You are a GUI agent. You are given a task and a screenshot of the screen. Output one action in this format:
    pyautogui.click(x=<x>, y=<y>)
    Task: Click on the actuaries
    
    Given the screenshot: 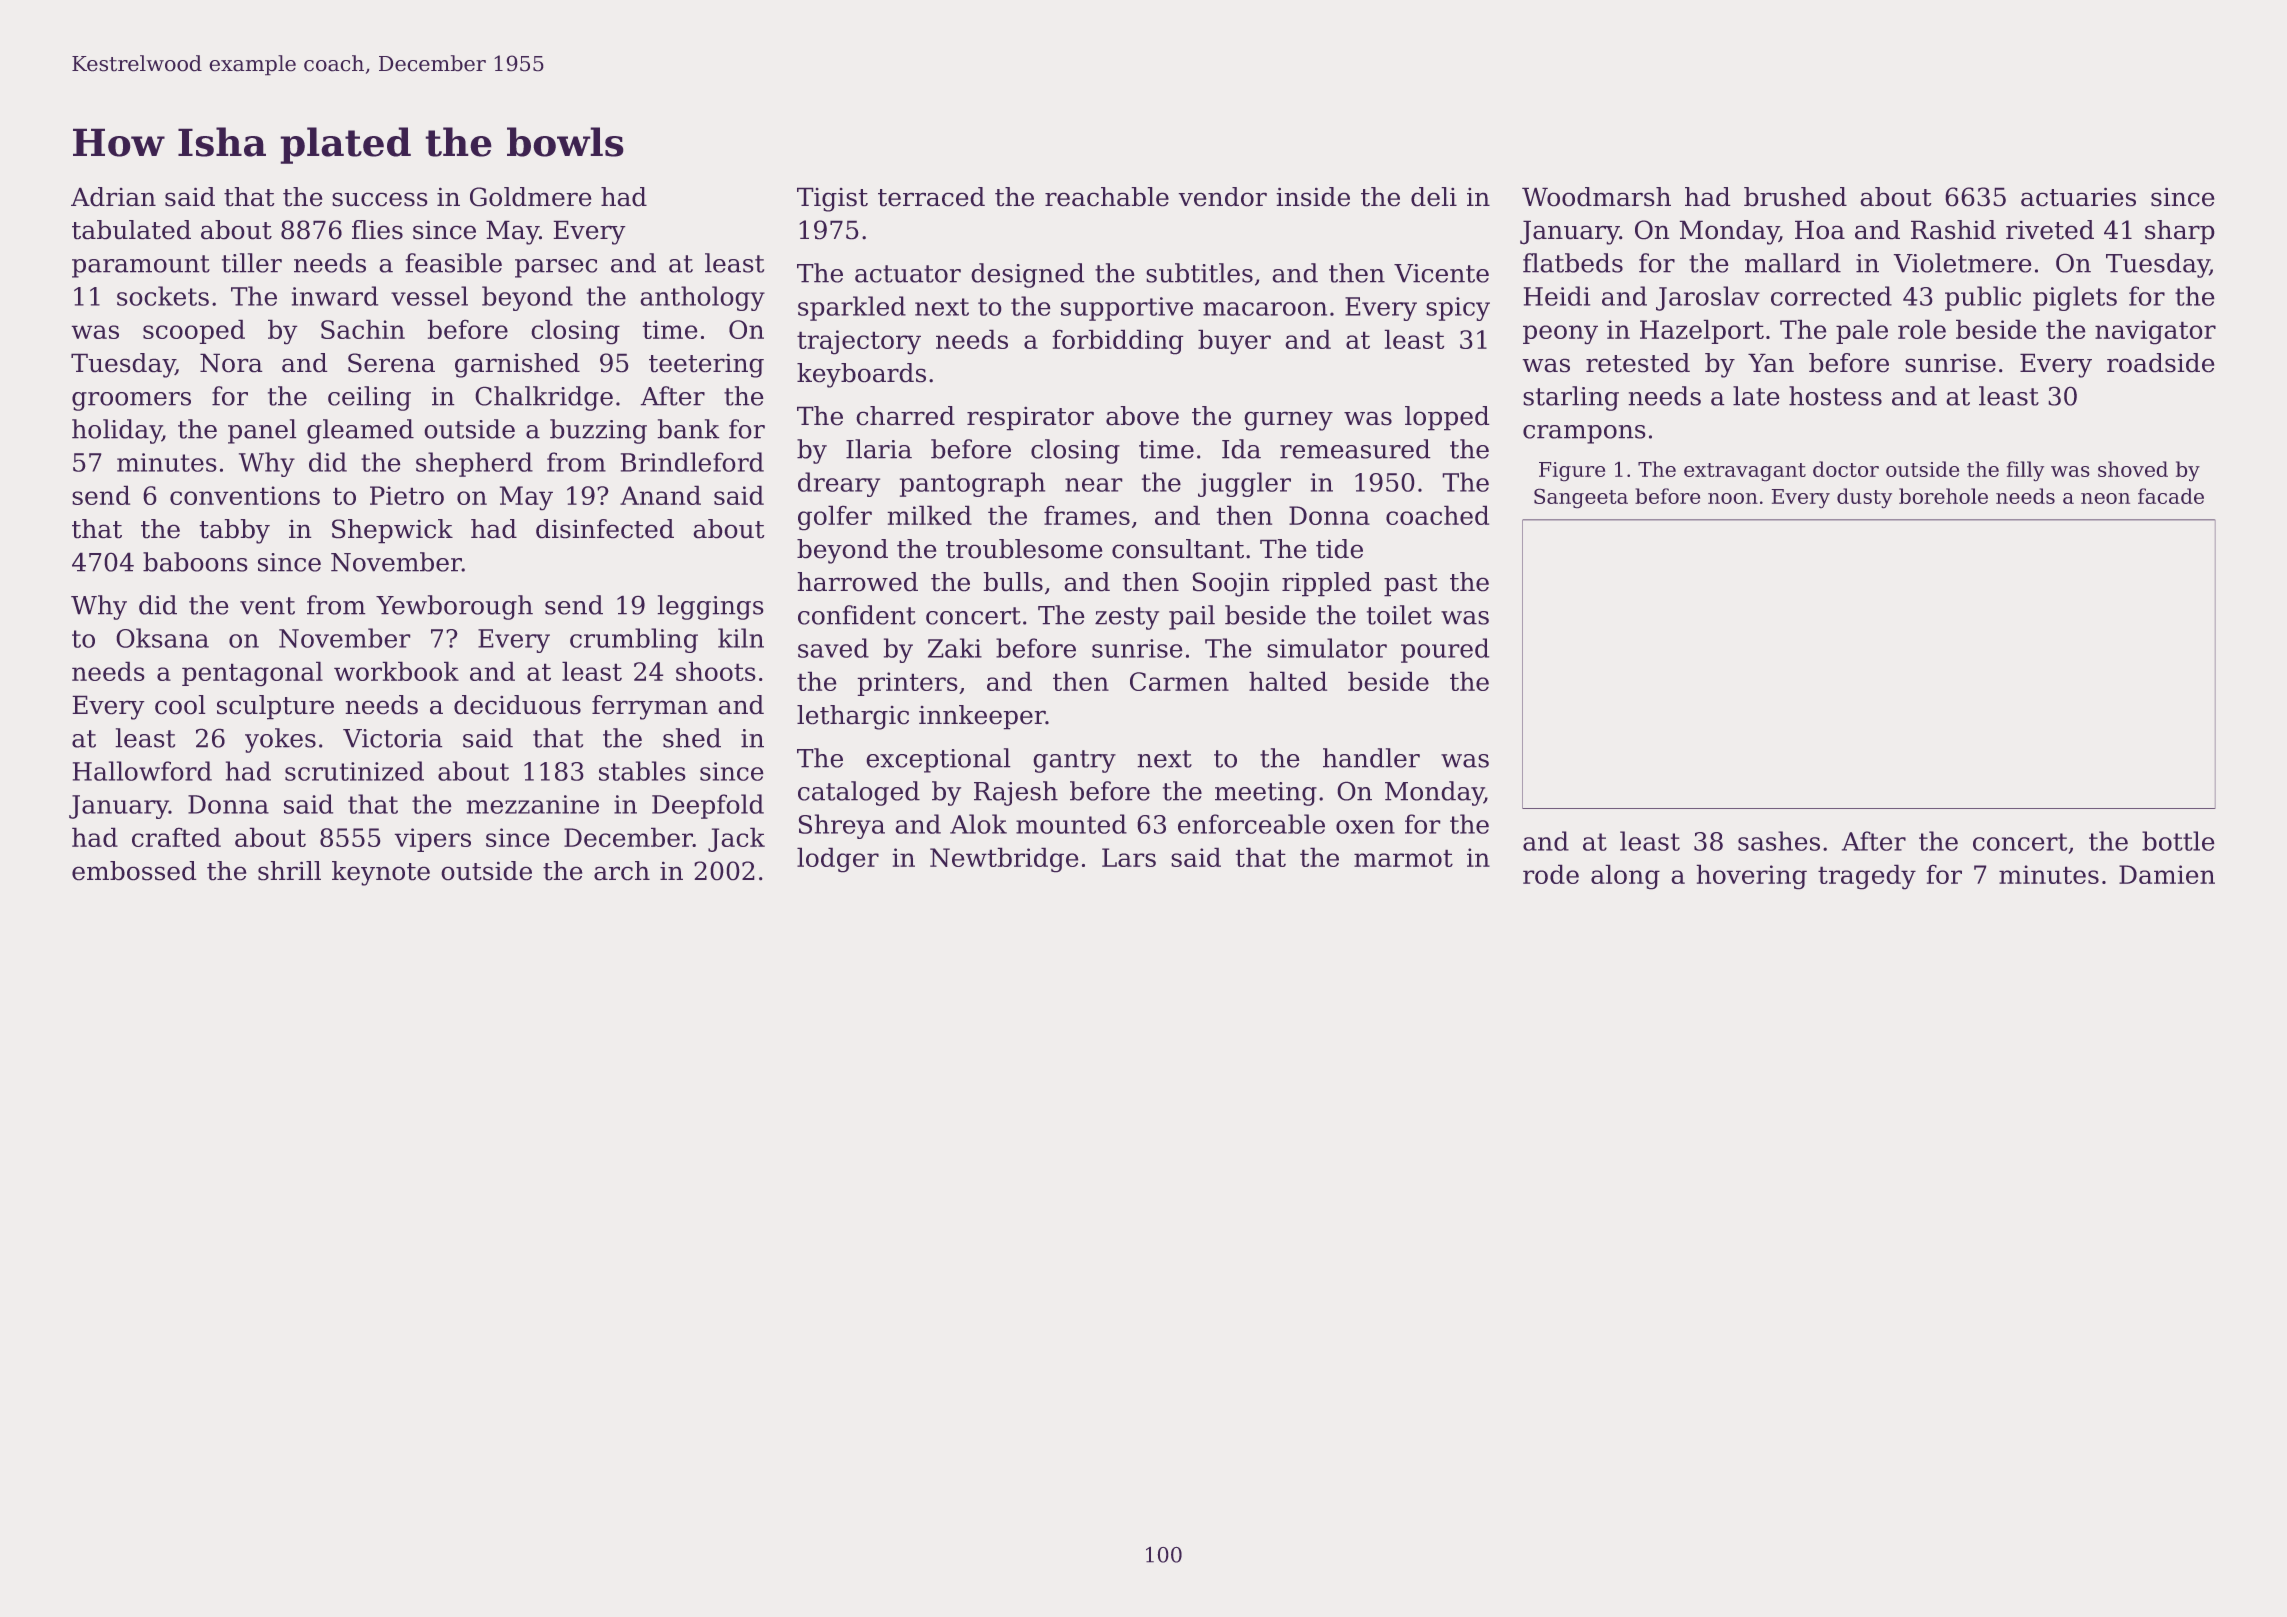 What is the action you would take?
    pyautogui.click(x=2078, y=197)
